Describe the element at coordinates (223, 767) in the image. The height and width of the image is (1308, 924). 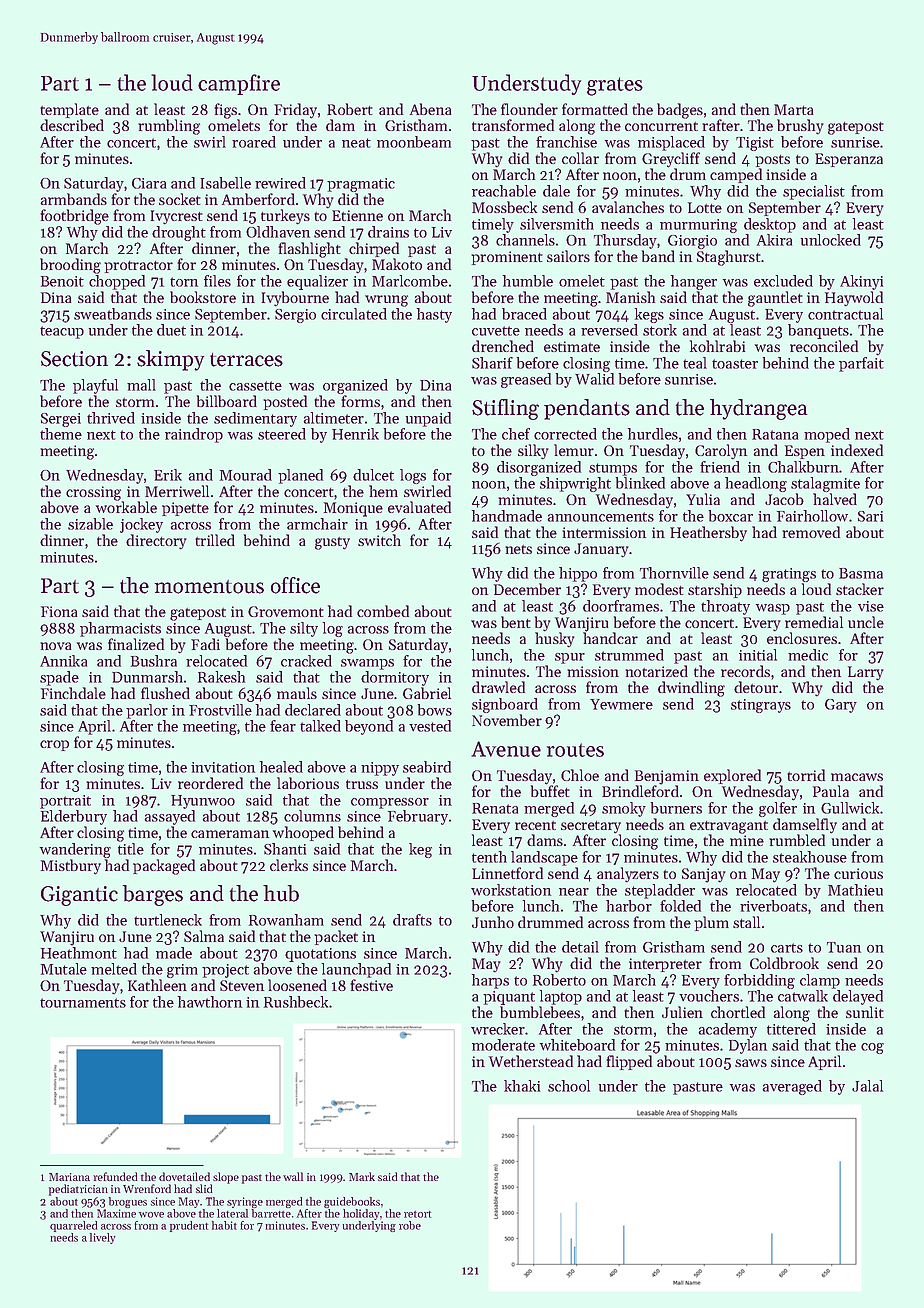
I see `invitation` at that location.
